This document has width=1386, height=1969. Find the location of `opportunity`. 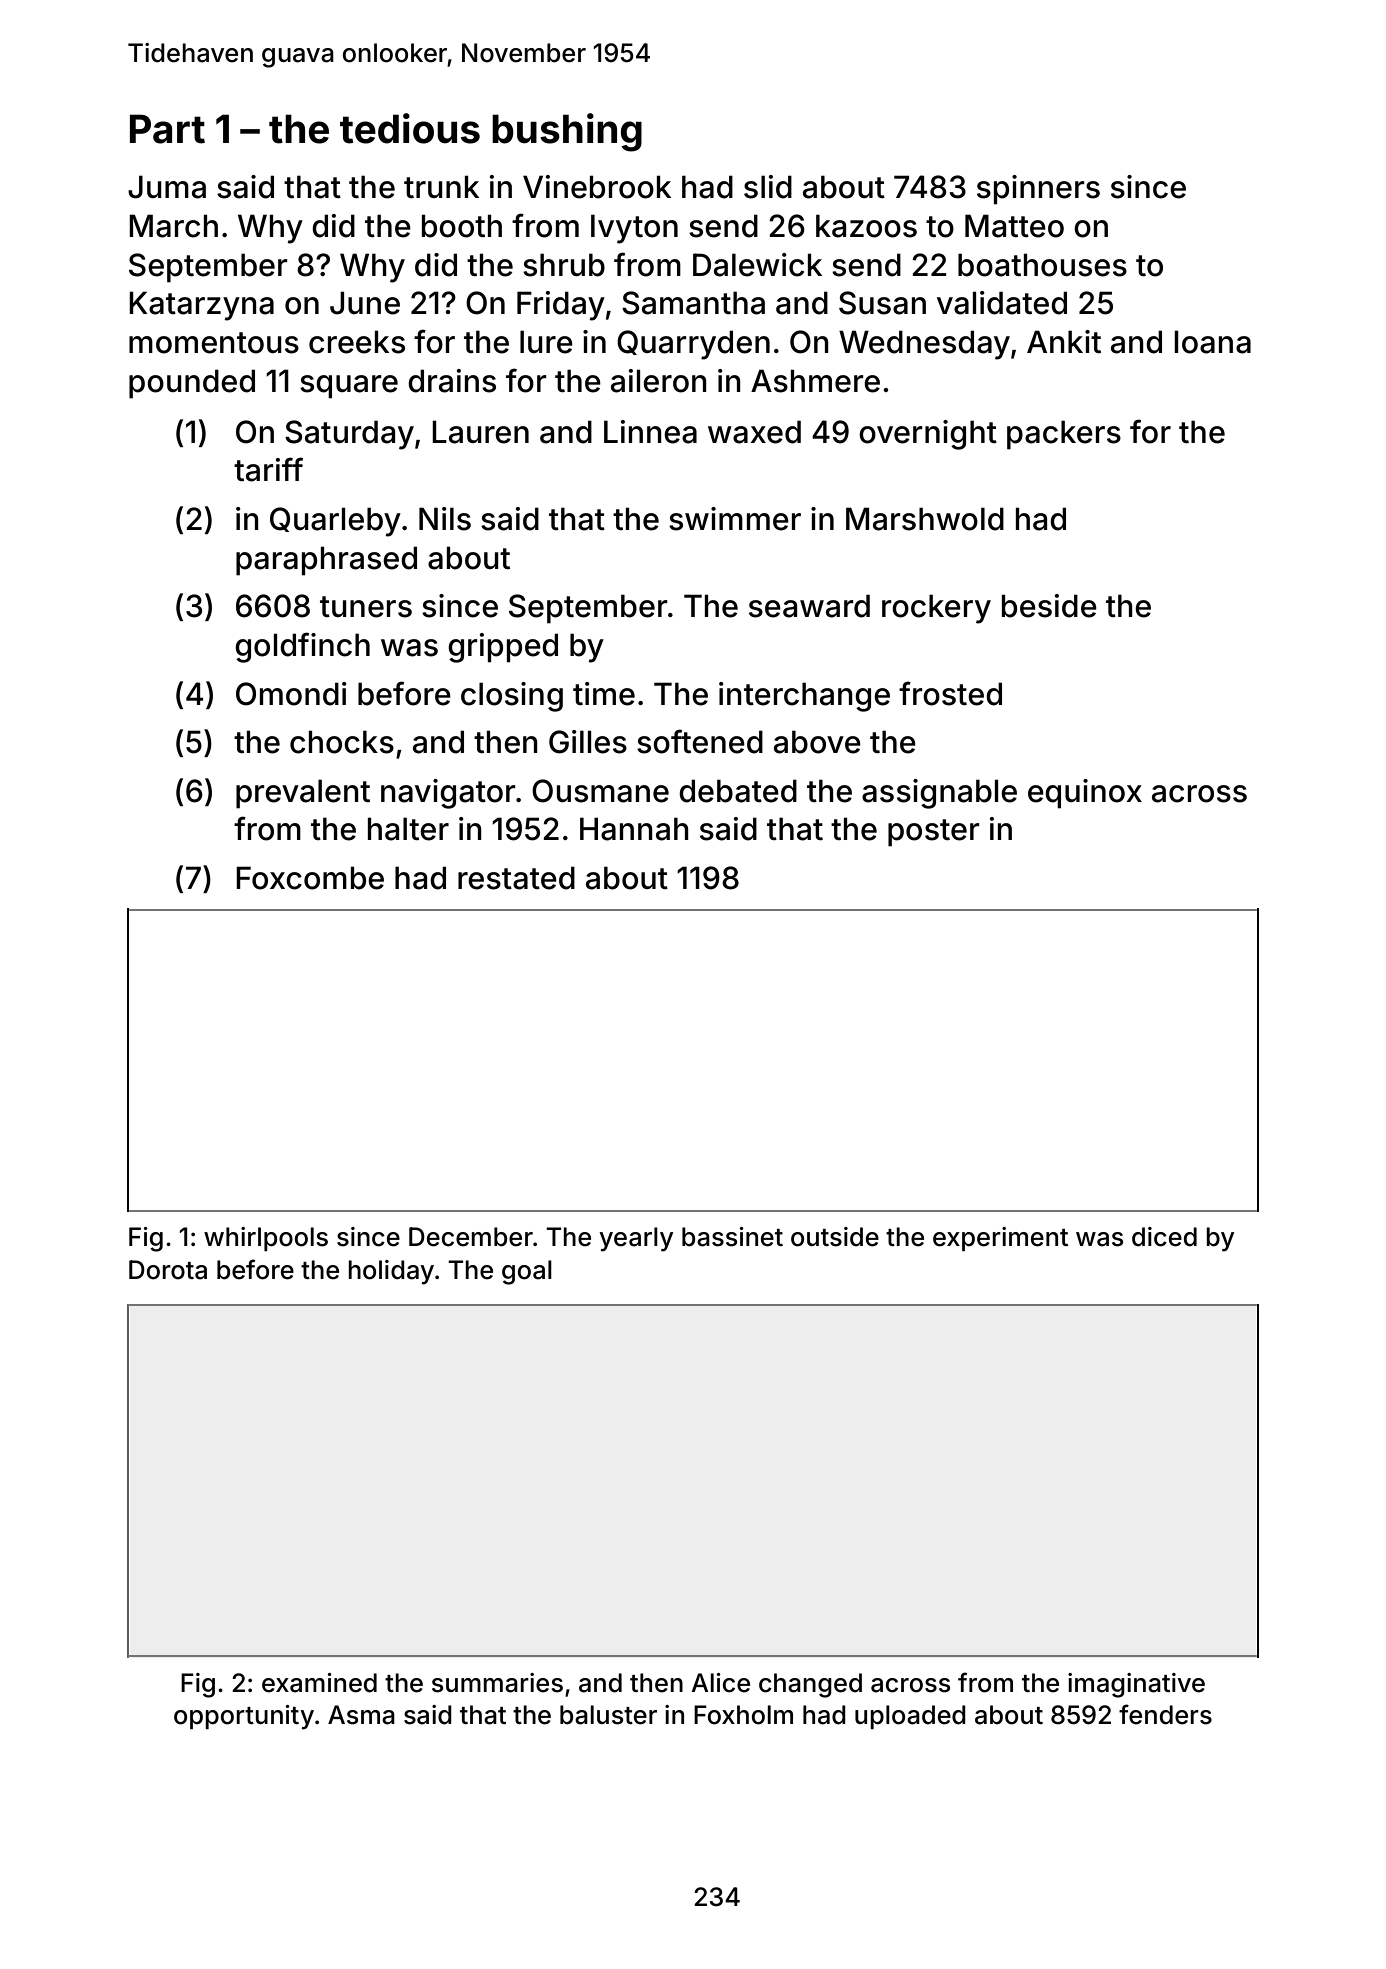

opportunity is located at coordinates (244, 1717).
